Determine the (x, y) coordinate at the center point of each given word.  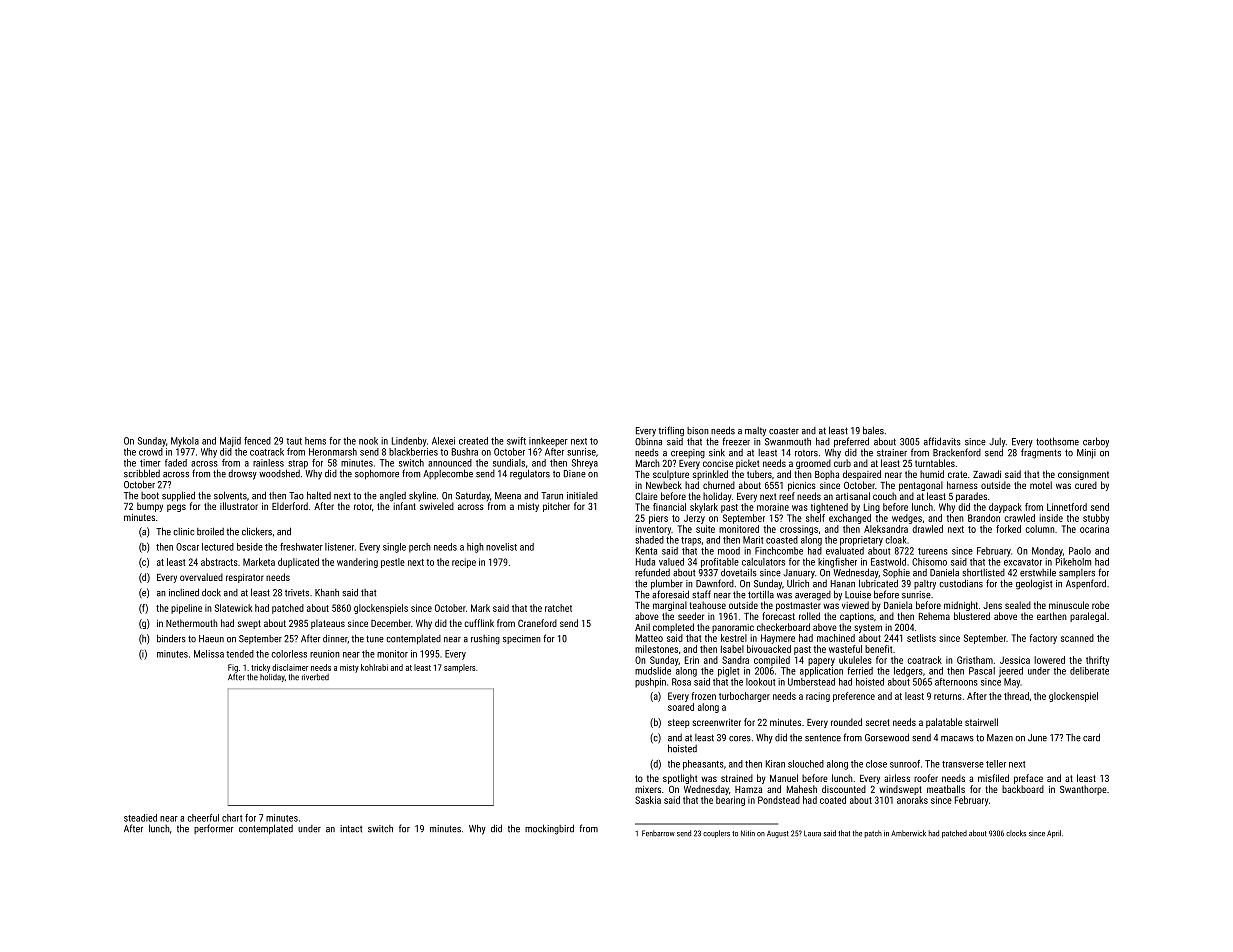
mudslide (653, 671)
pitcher (556, 507)
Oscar (187, 547)
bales (873, 430)
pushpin (650, 683)
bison (698, 431)
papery (821, 662)
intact (351, 829)
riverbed (315, 677)
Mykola (185, 442)
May (1012, 683)
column (1040, 529)
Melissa (209, 654)
